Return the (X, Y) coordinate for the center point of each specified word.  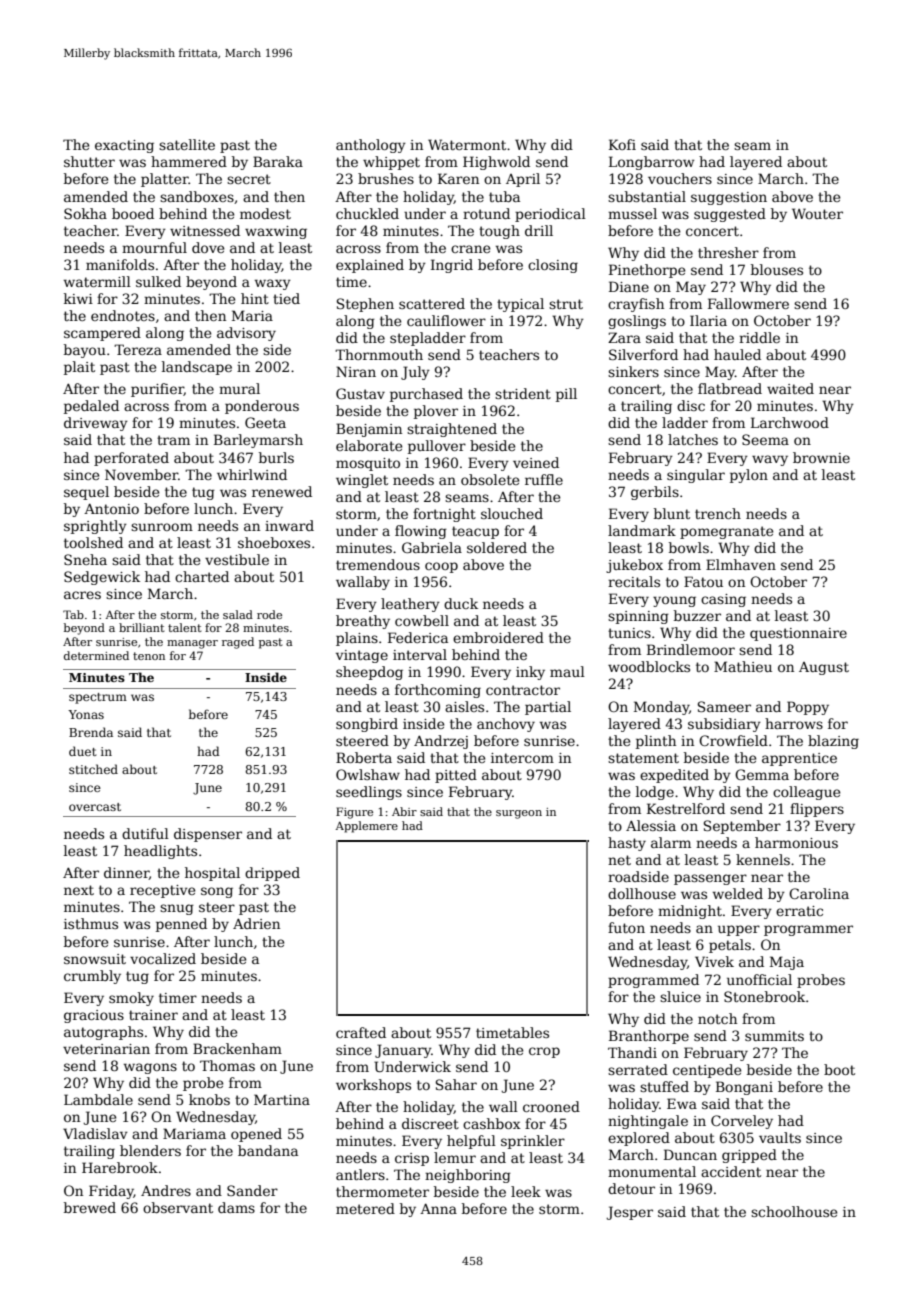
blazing (833, 742)
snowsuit (95, 959)
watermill (97, 281)
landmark (642, 530)
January (403, 1051)
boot (839, 1069)
